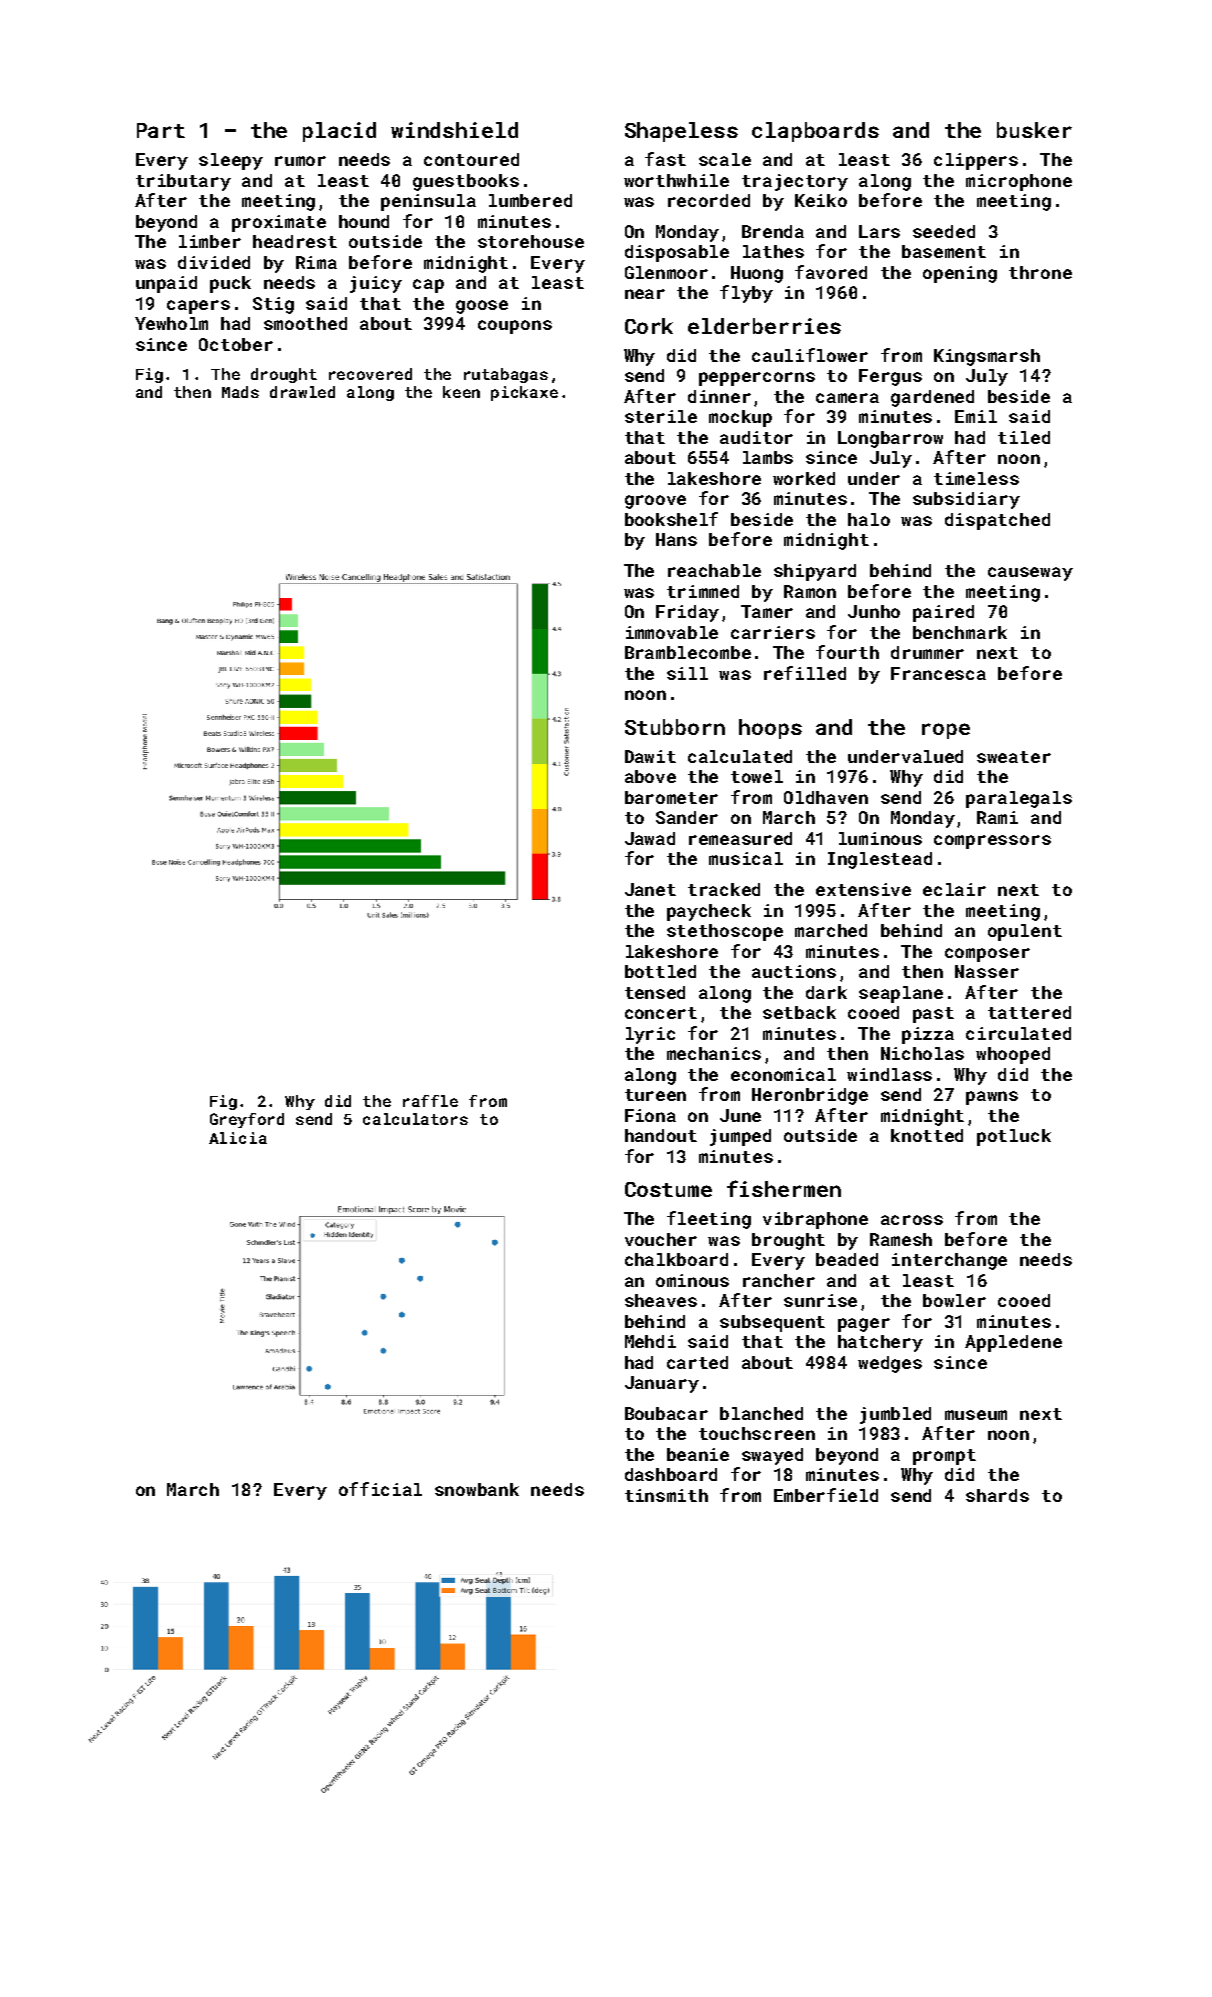  I want to click on Yewholm, so click(171, 323).
